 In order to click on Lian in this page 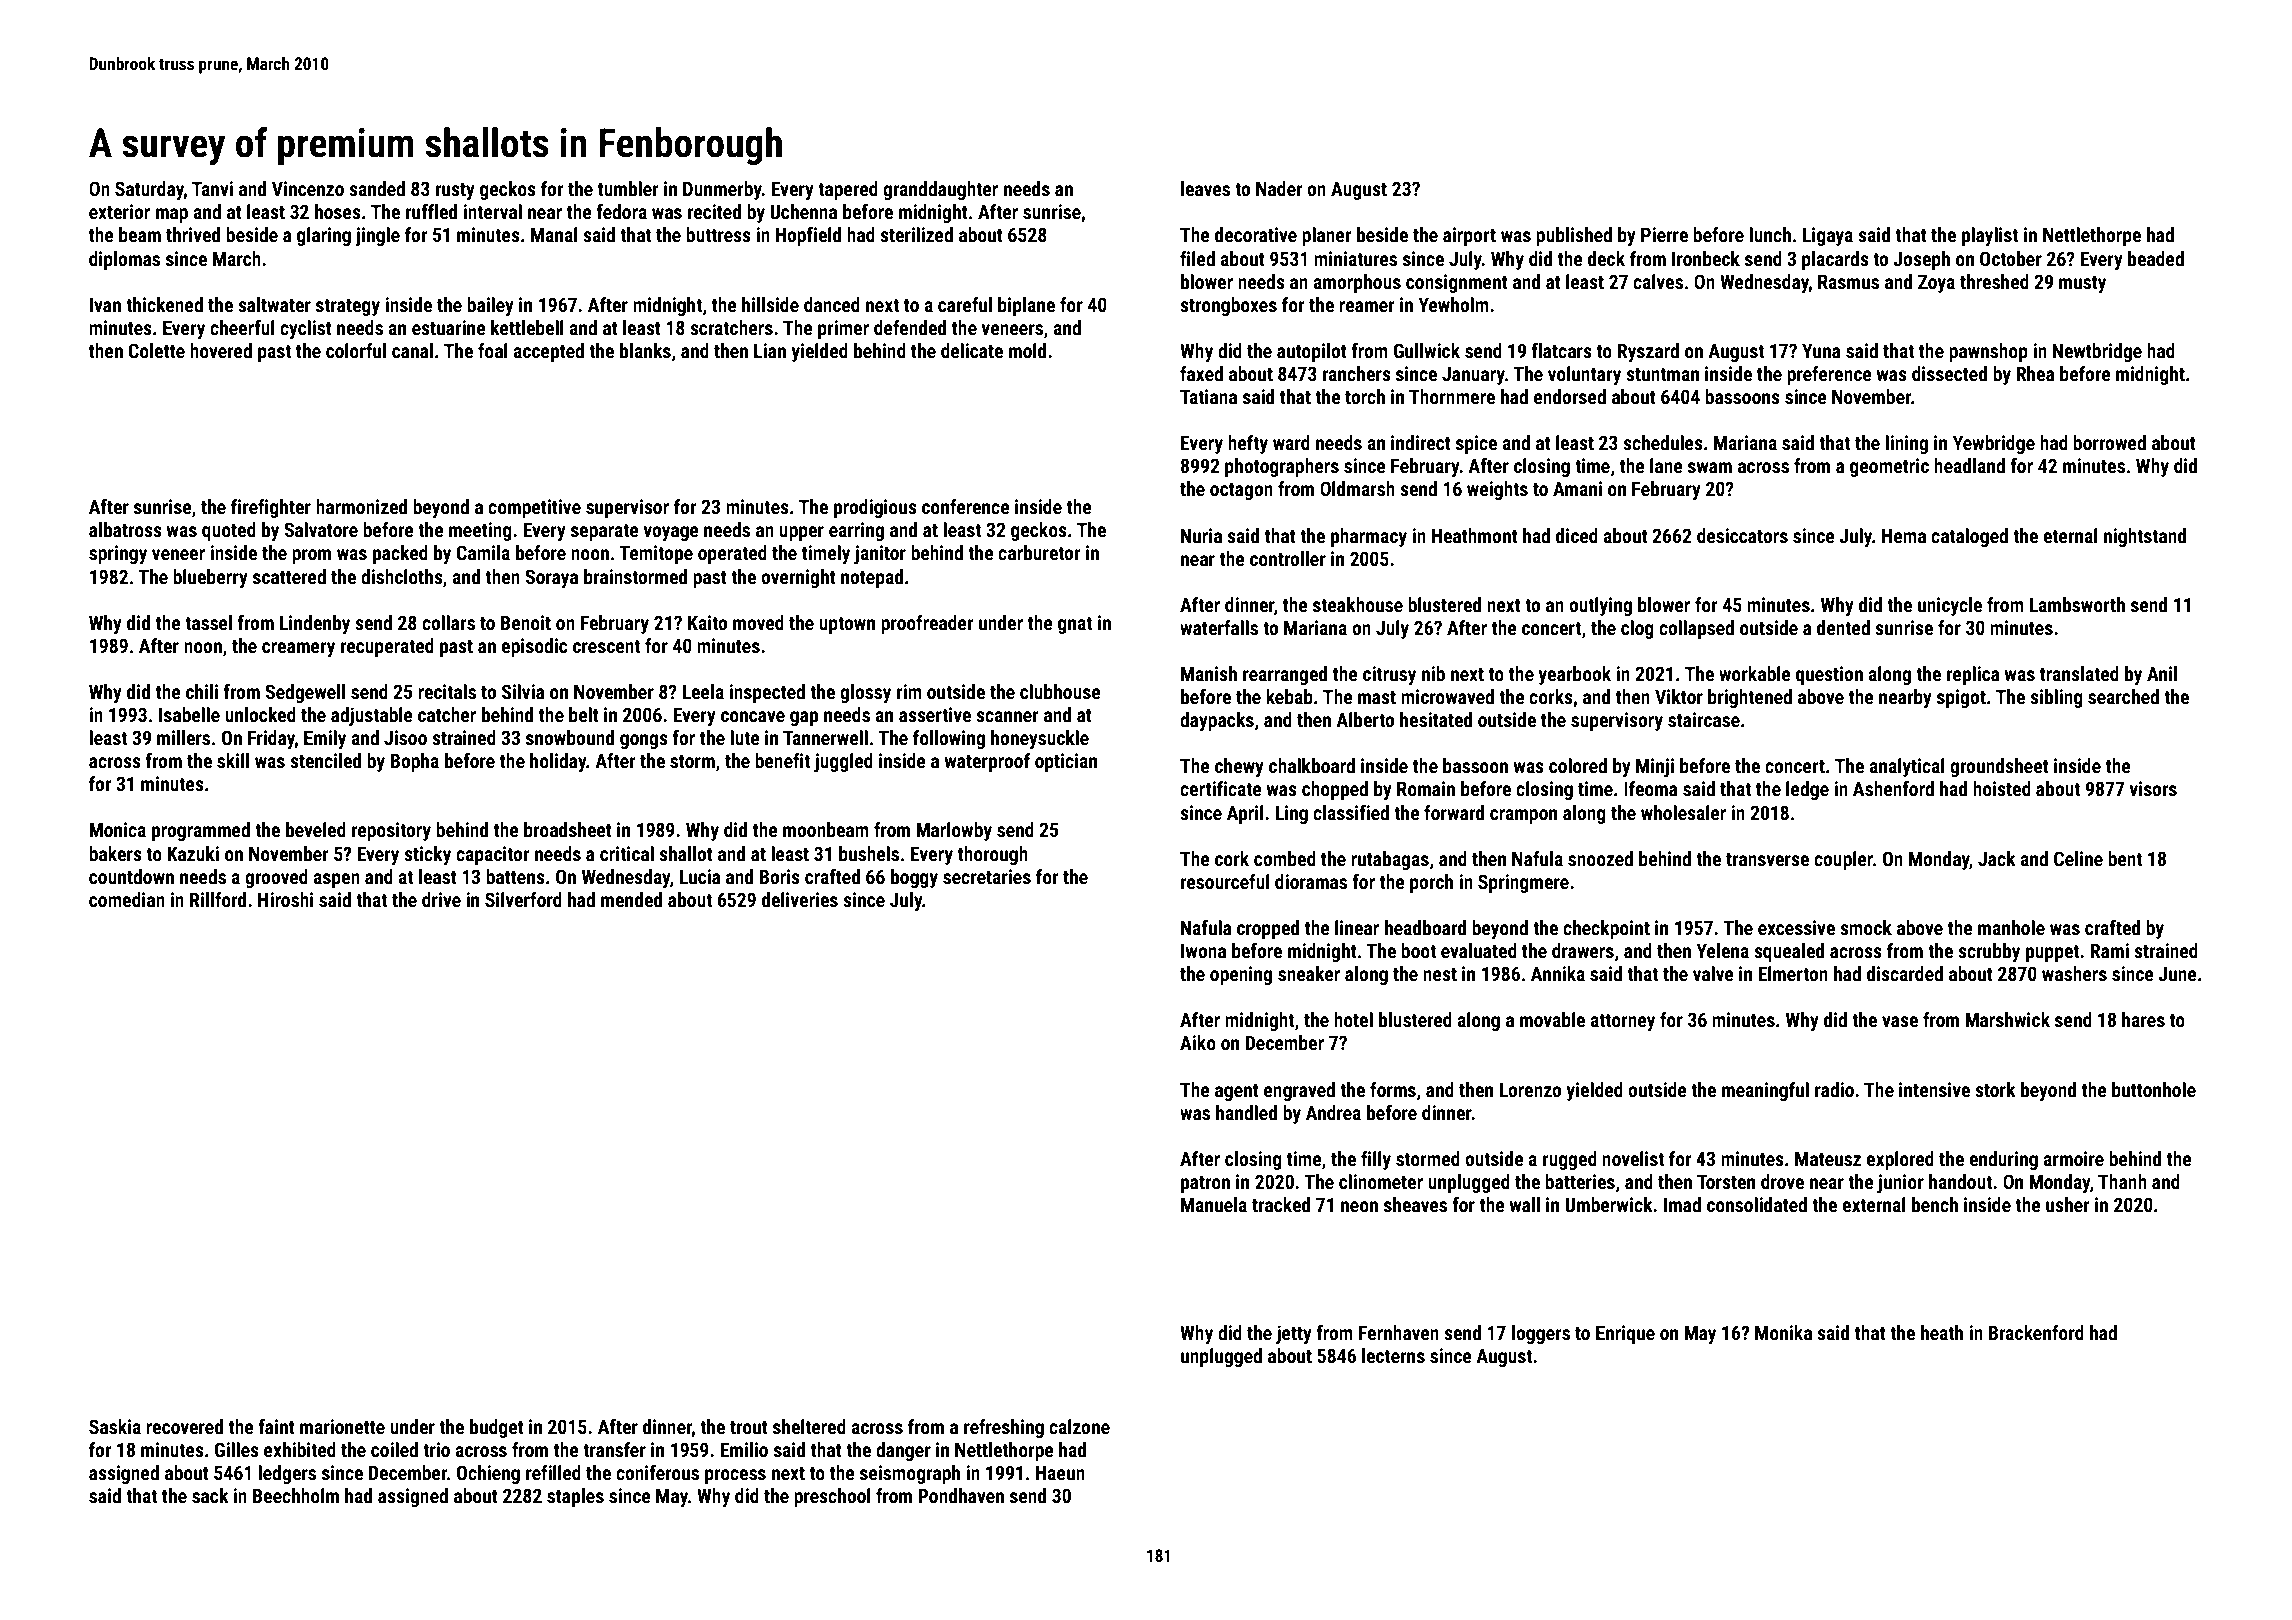, I will do `click(770, 350)`.
